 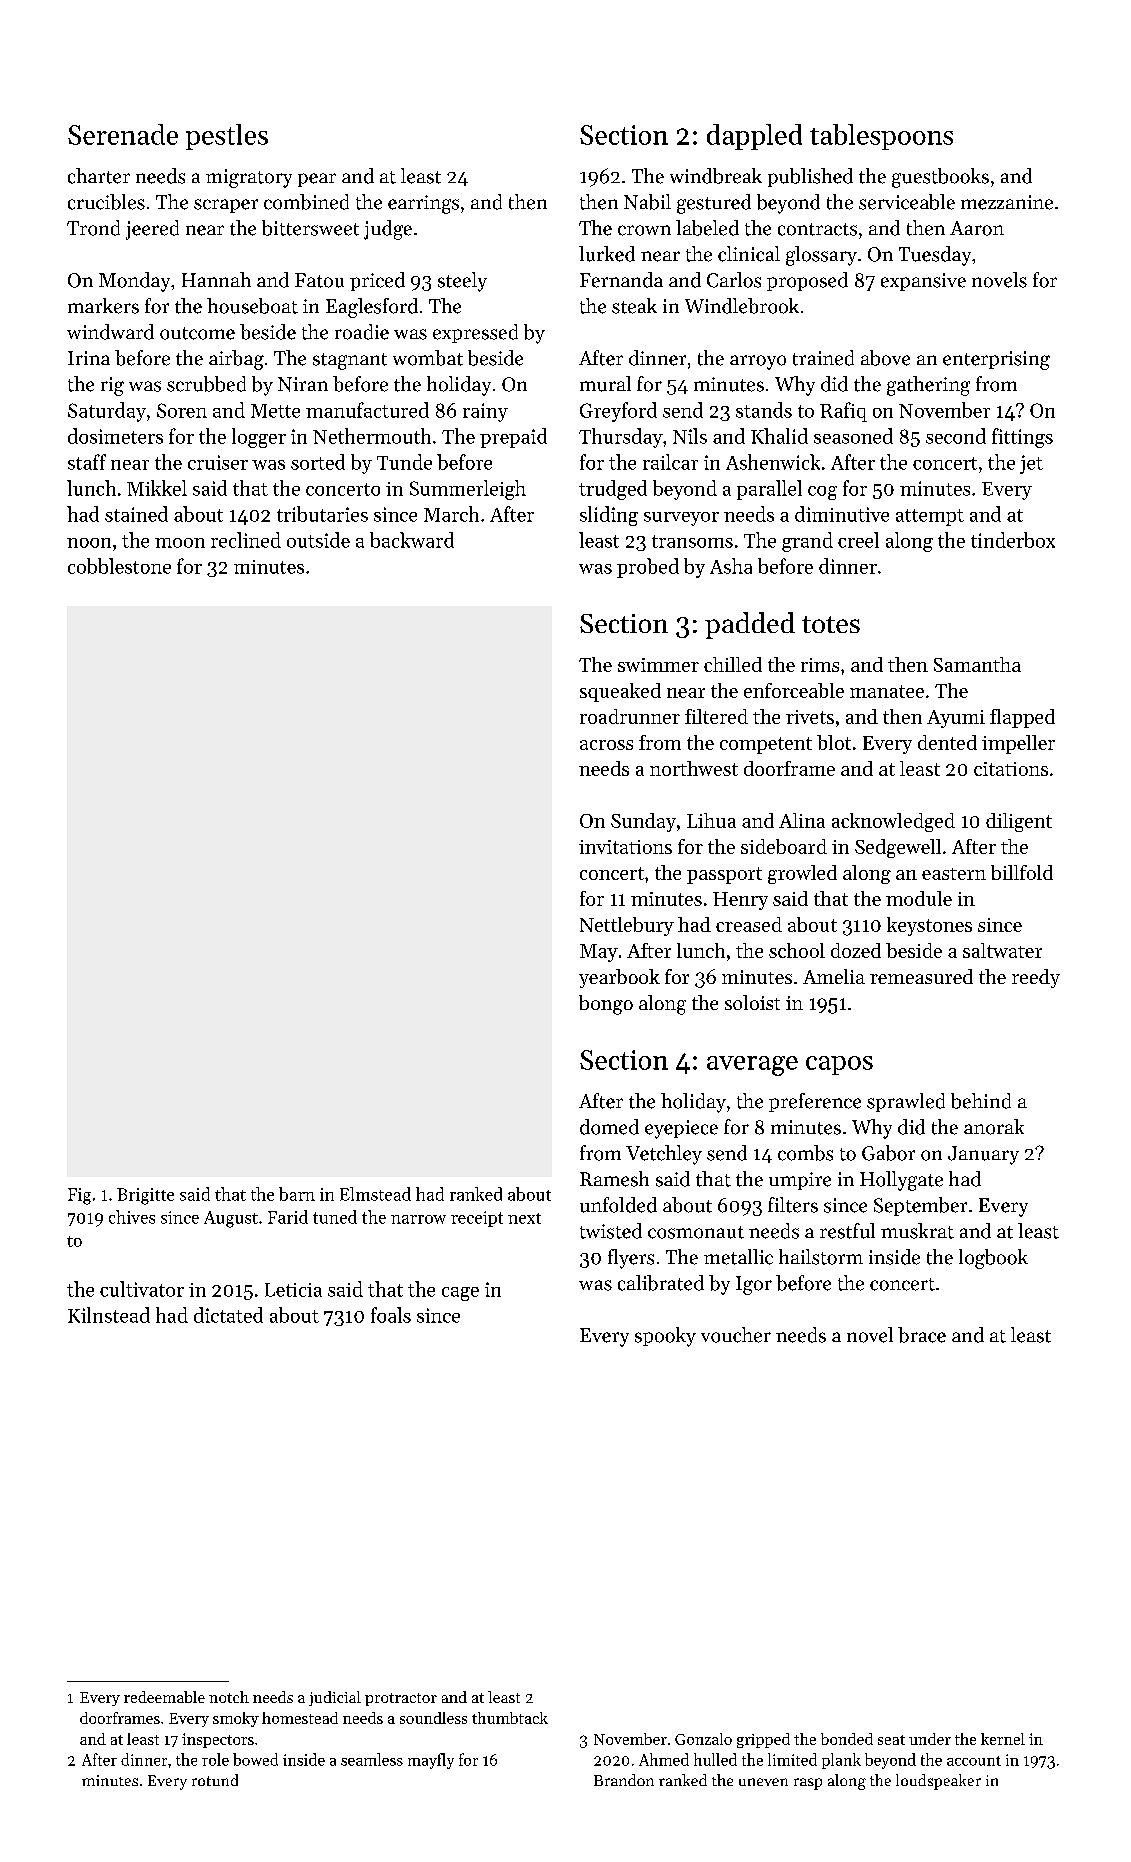 I want to click on redeemable, so click(x=164, y=1697).
